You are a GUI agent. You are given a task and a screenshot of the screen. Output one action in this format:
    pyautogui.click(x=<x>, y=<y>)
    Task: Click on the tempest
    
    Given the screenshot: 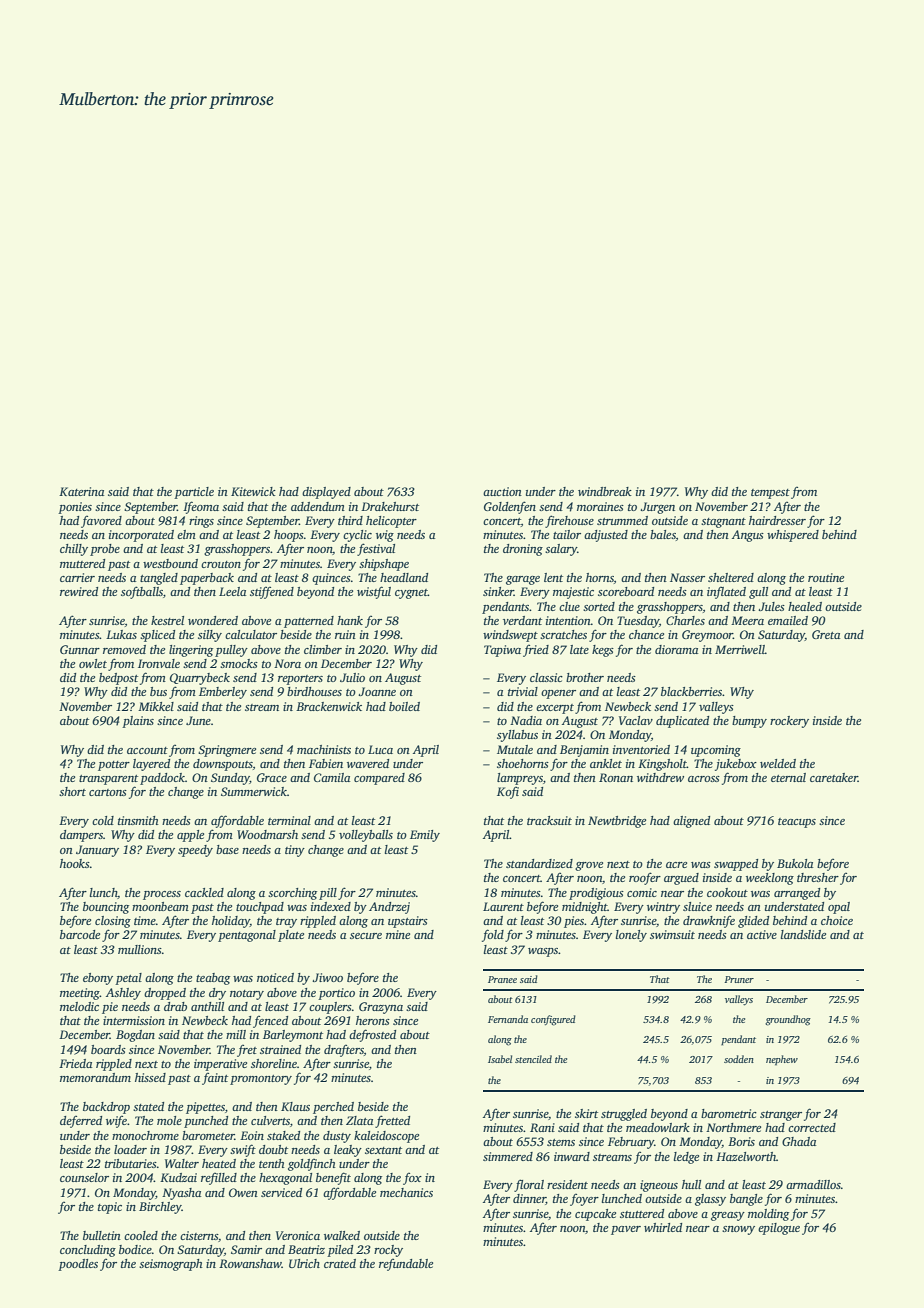 What is the action you would take?
    pyautogui.click(x=770, y=494)
